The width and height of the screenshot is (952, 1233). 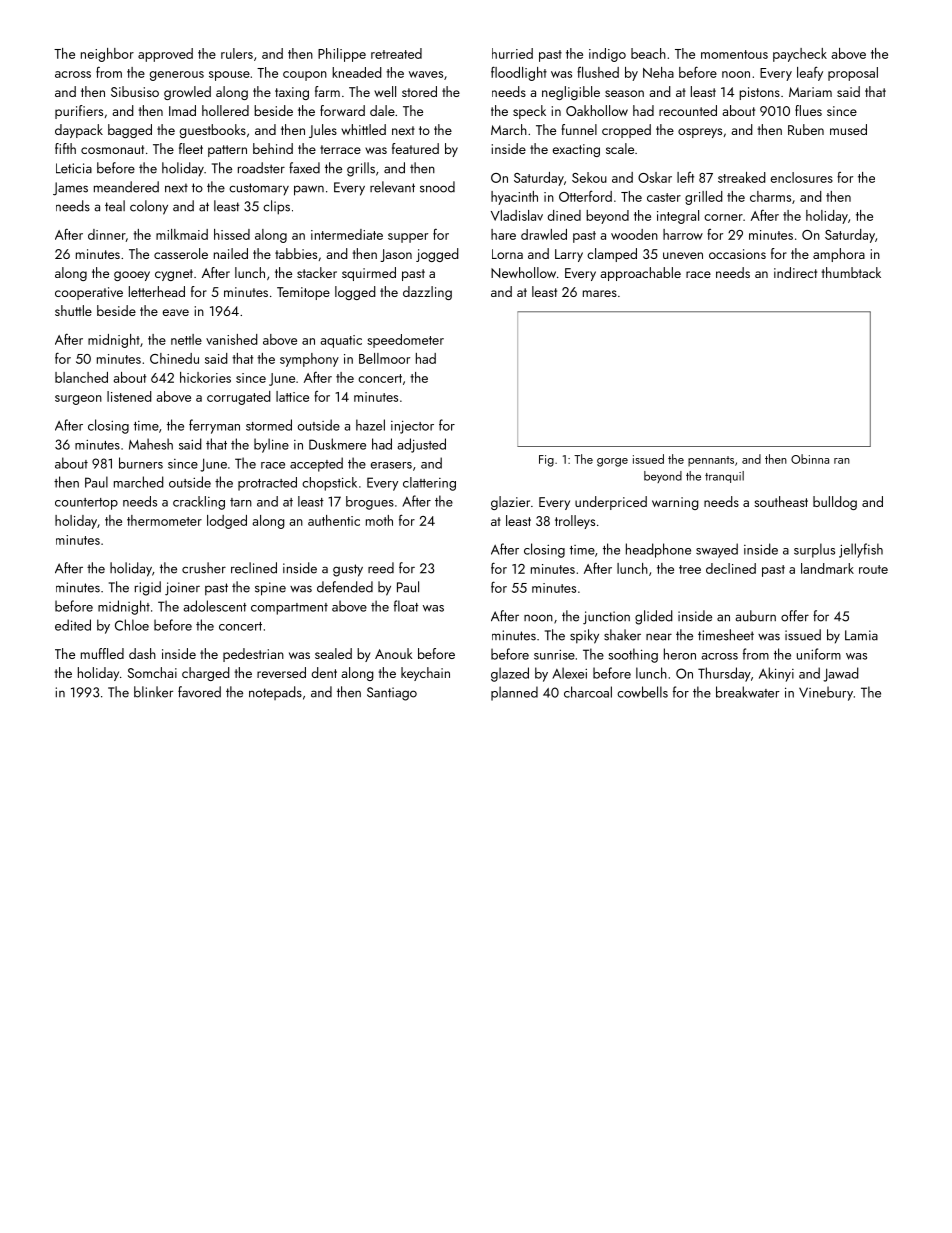 I want to click on Sibusiso, so click(x=135, y=91).
